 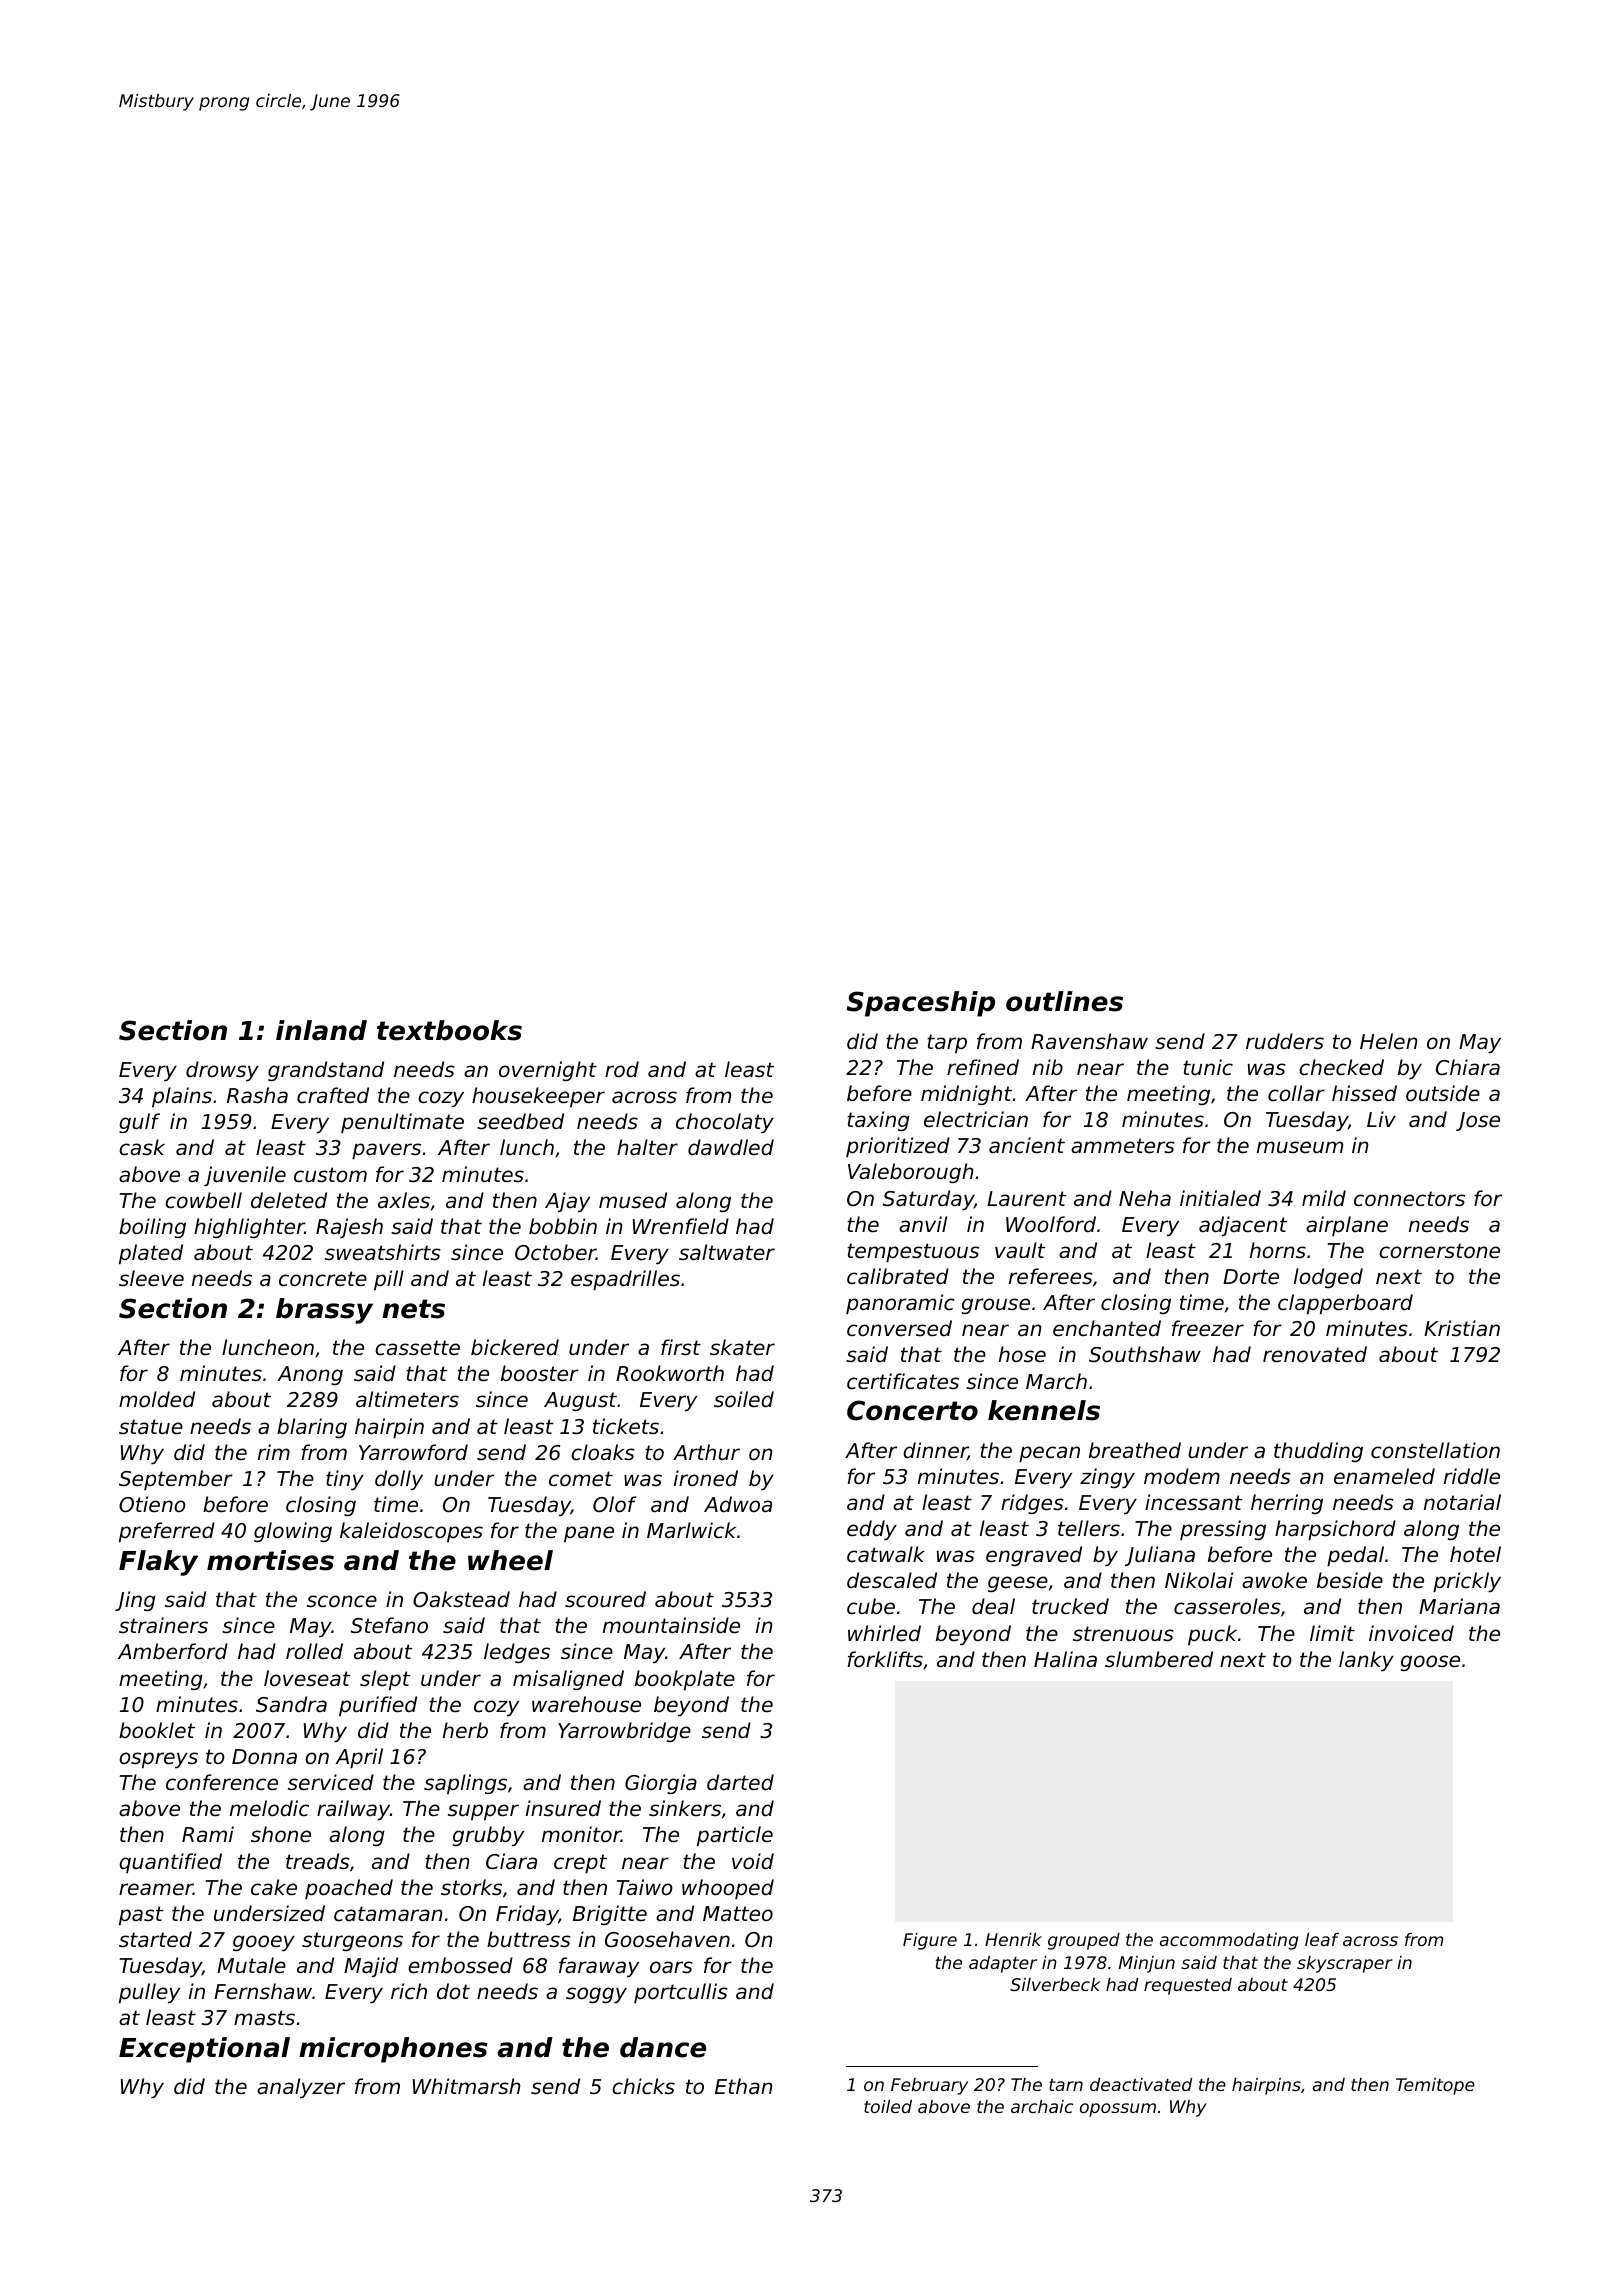 I want to click on grouse, so click(x=996, y=1306).
